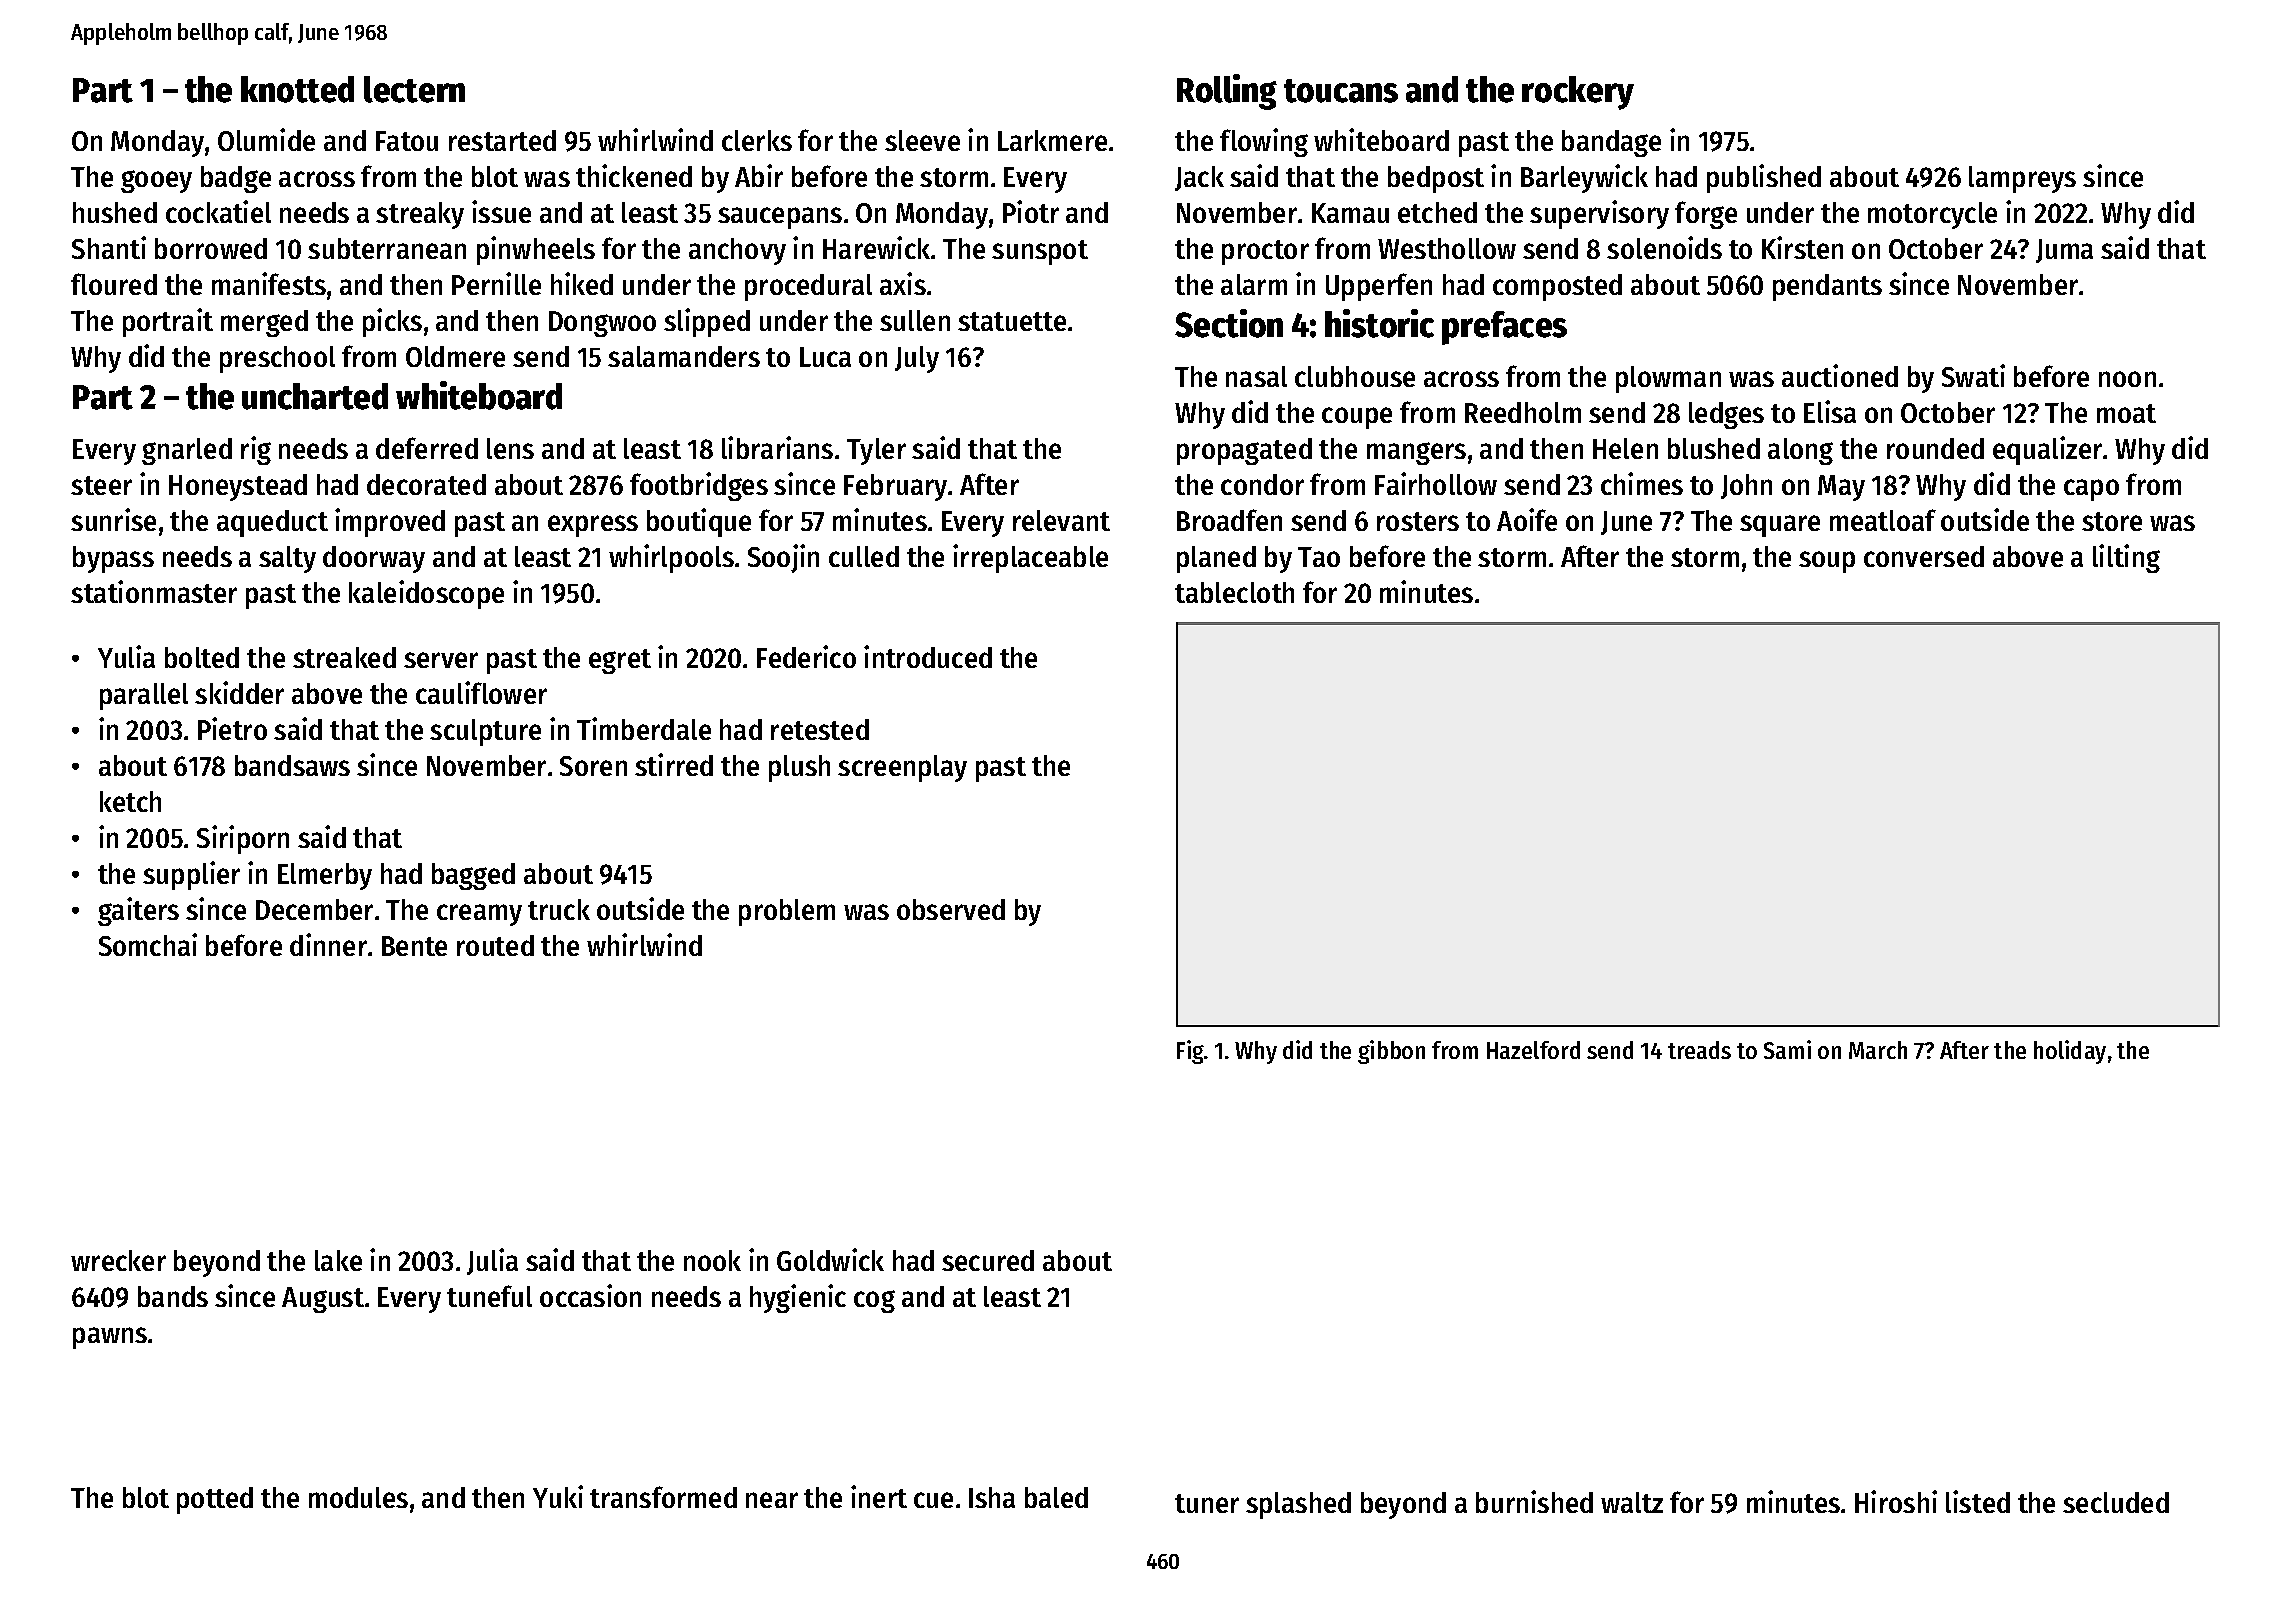 This document has width=2292, height=1620. I want to click on flowing, so click(1264, 142).
